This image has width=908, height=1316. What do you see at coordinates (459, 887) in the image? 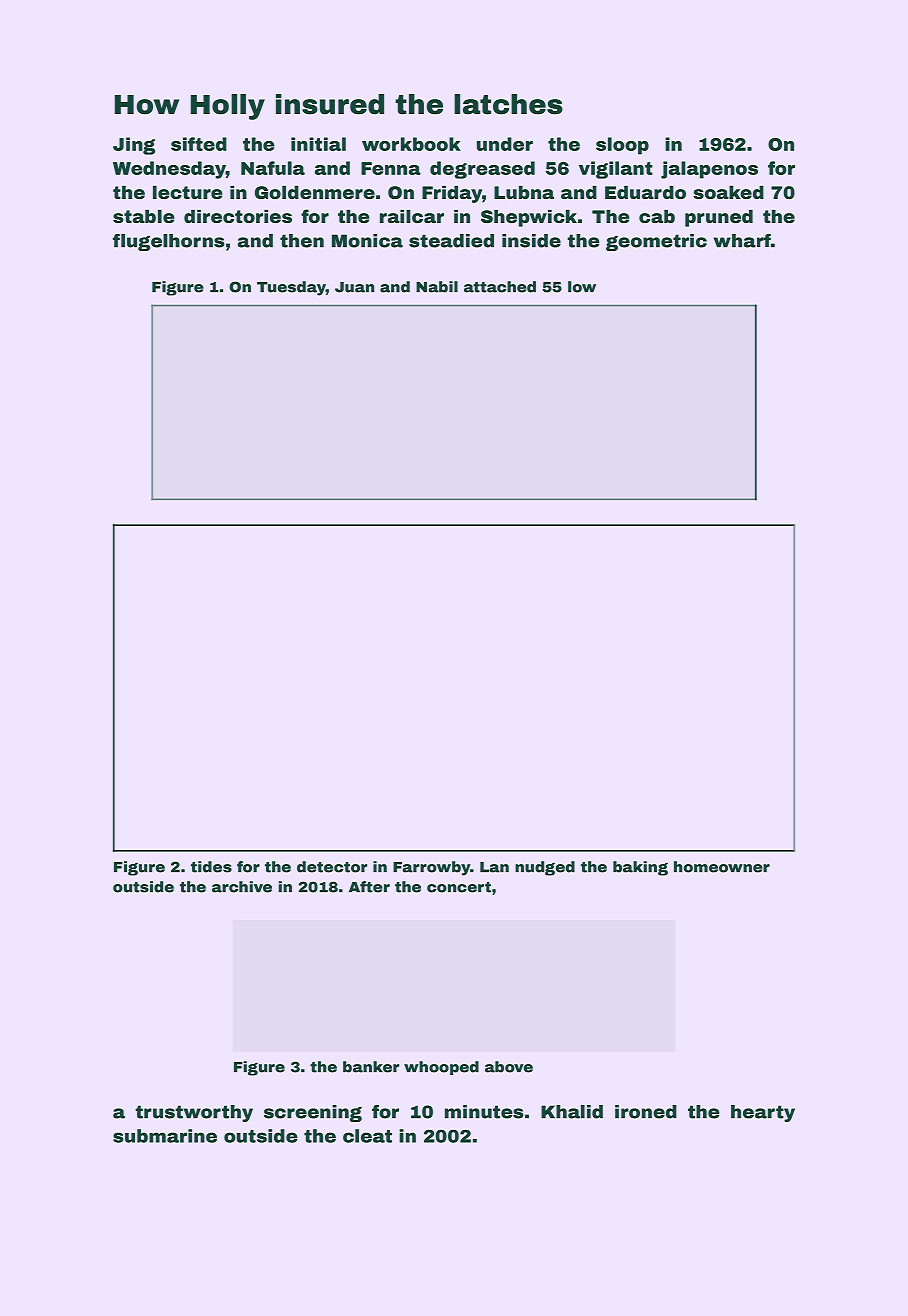
I see `concert` at bounding box center [459, 887].
